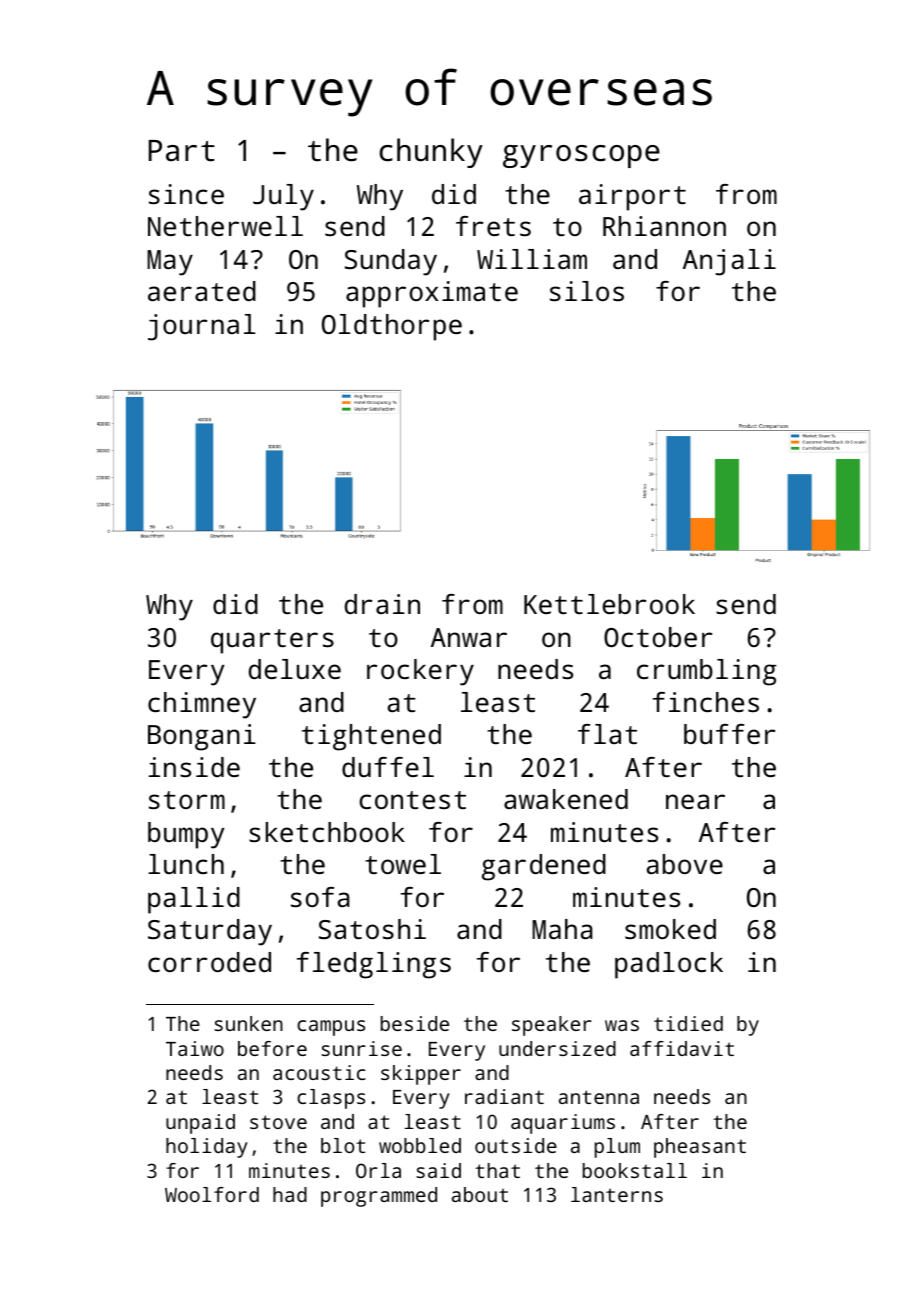 The height and width of the screenshot is (1311, 924). I want to click on crumbling, so click(707, 672).
